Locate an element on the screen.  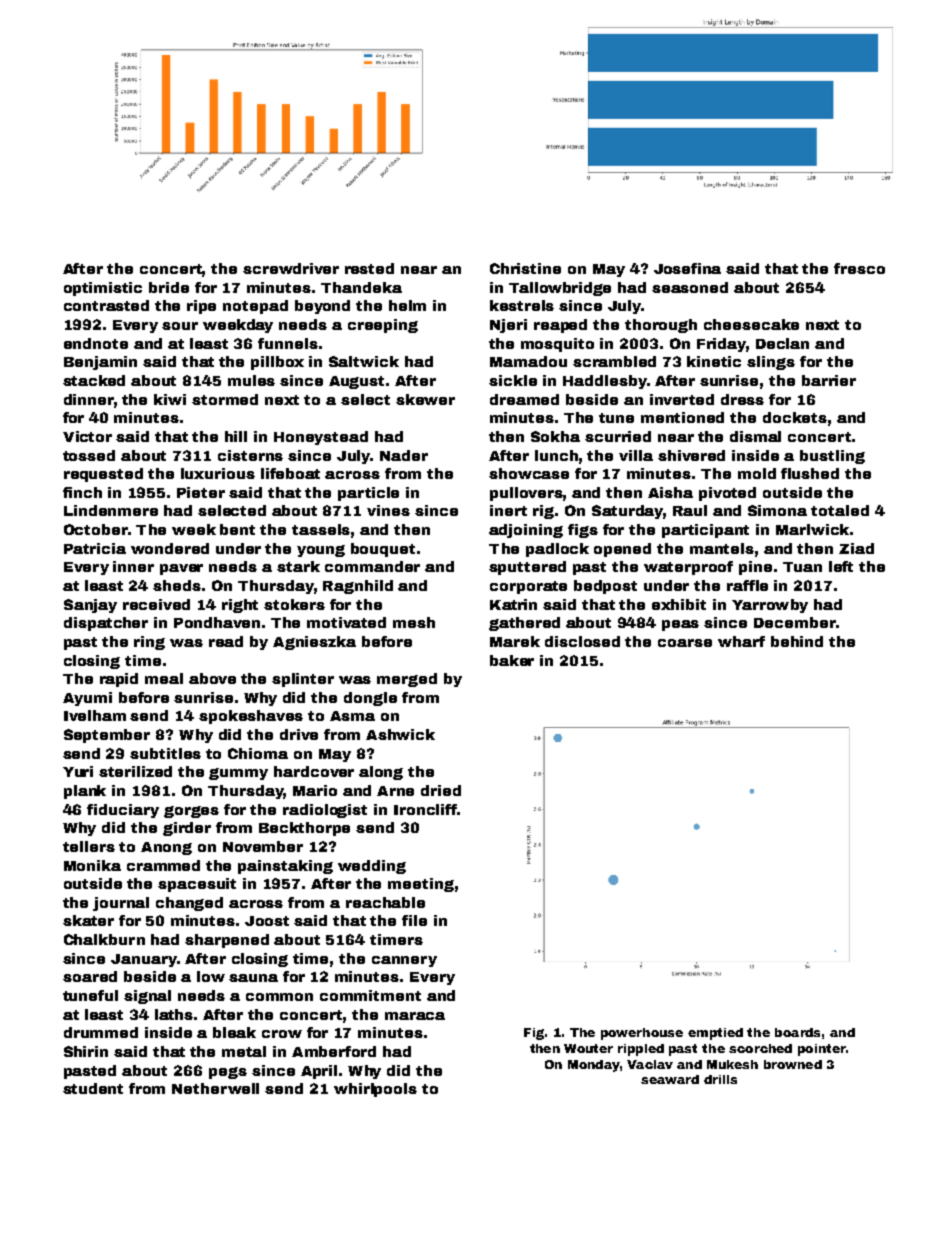
Nader is located at coordinates (404, 455).
